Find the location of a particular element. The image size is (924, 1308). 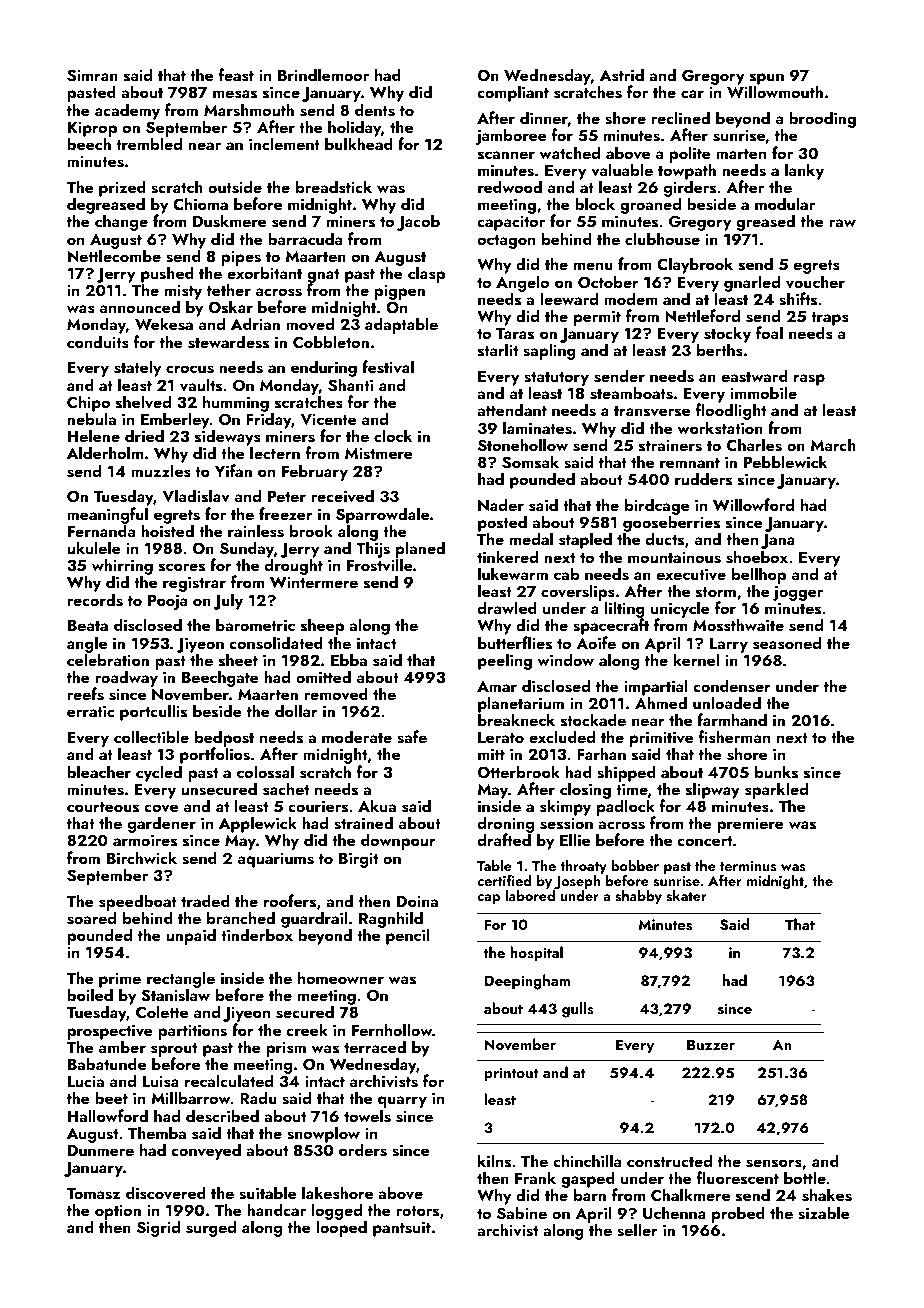

colossal is located at coordinates (265, 772).
